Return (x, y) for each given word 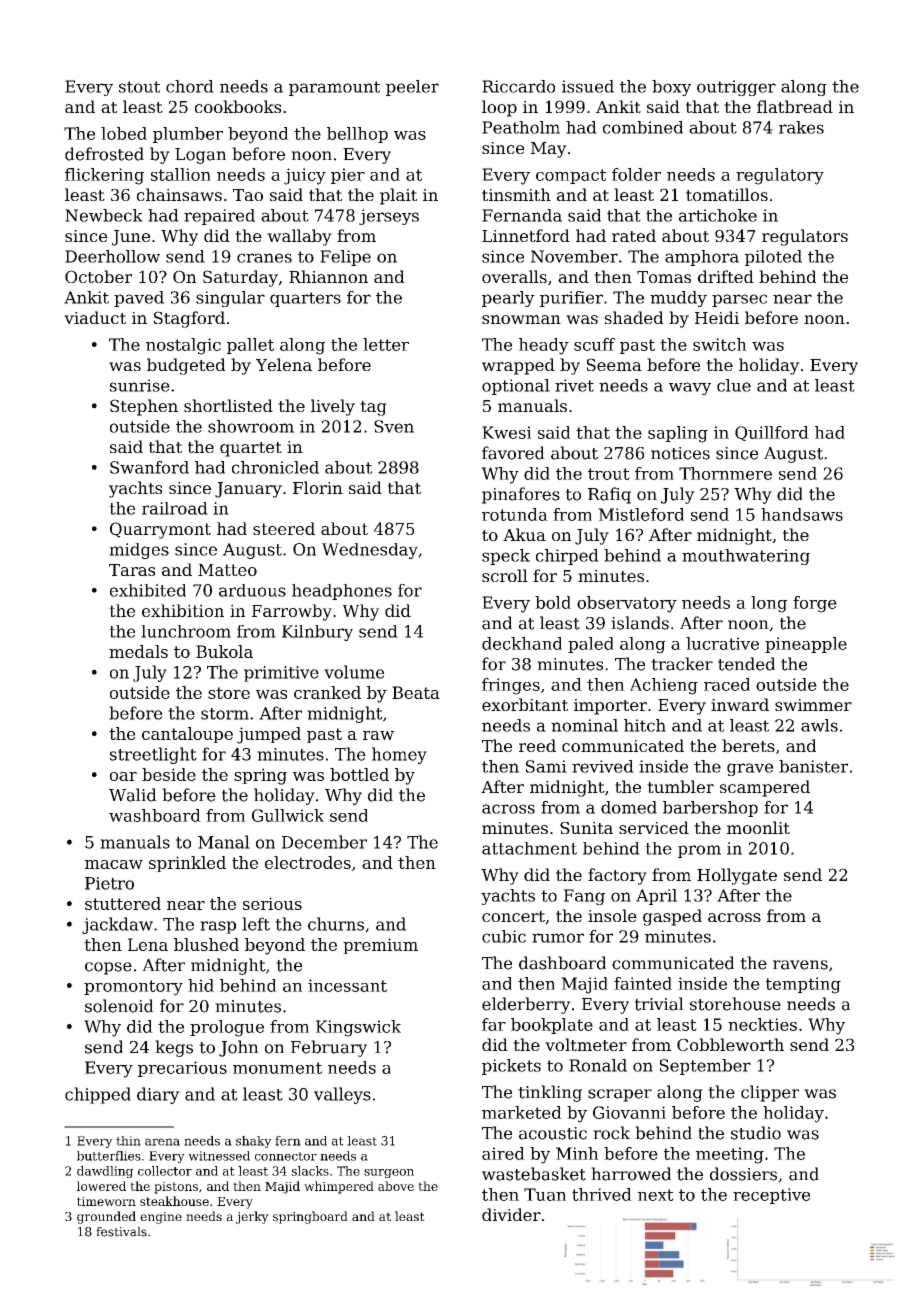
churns (336, 924)
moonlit (758, 827)
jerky (252, 1217)
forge (815, 604)
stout (139, 87)
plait (398, 196)
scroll (505, 575)
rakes (801, 127)
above (396, 1186)
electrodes (308, 862)
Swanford (149, 467)
